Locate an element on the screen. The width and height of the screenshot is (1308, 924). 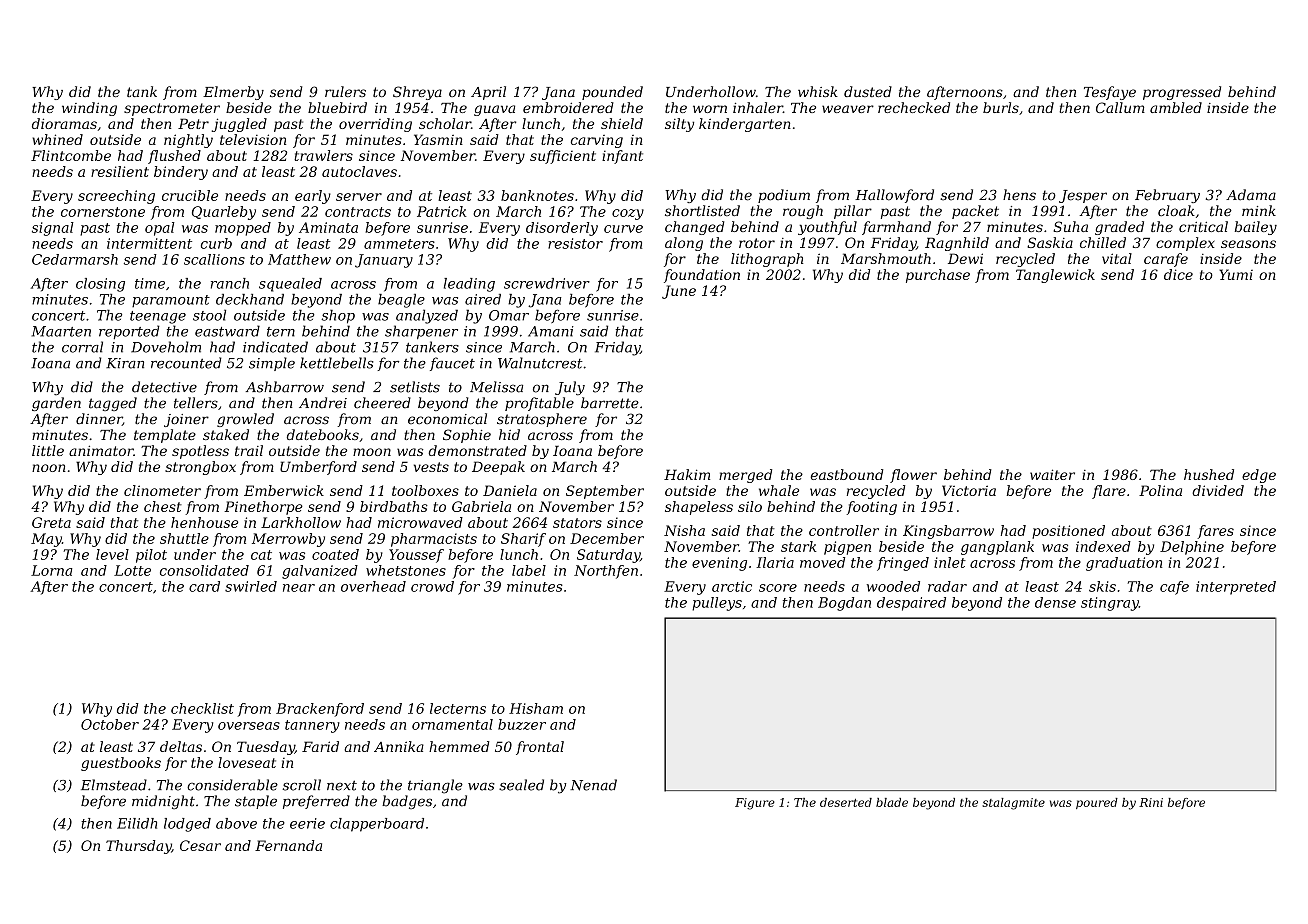
Hisham is located at coordinates (536, 708).
